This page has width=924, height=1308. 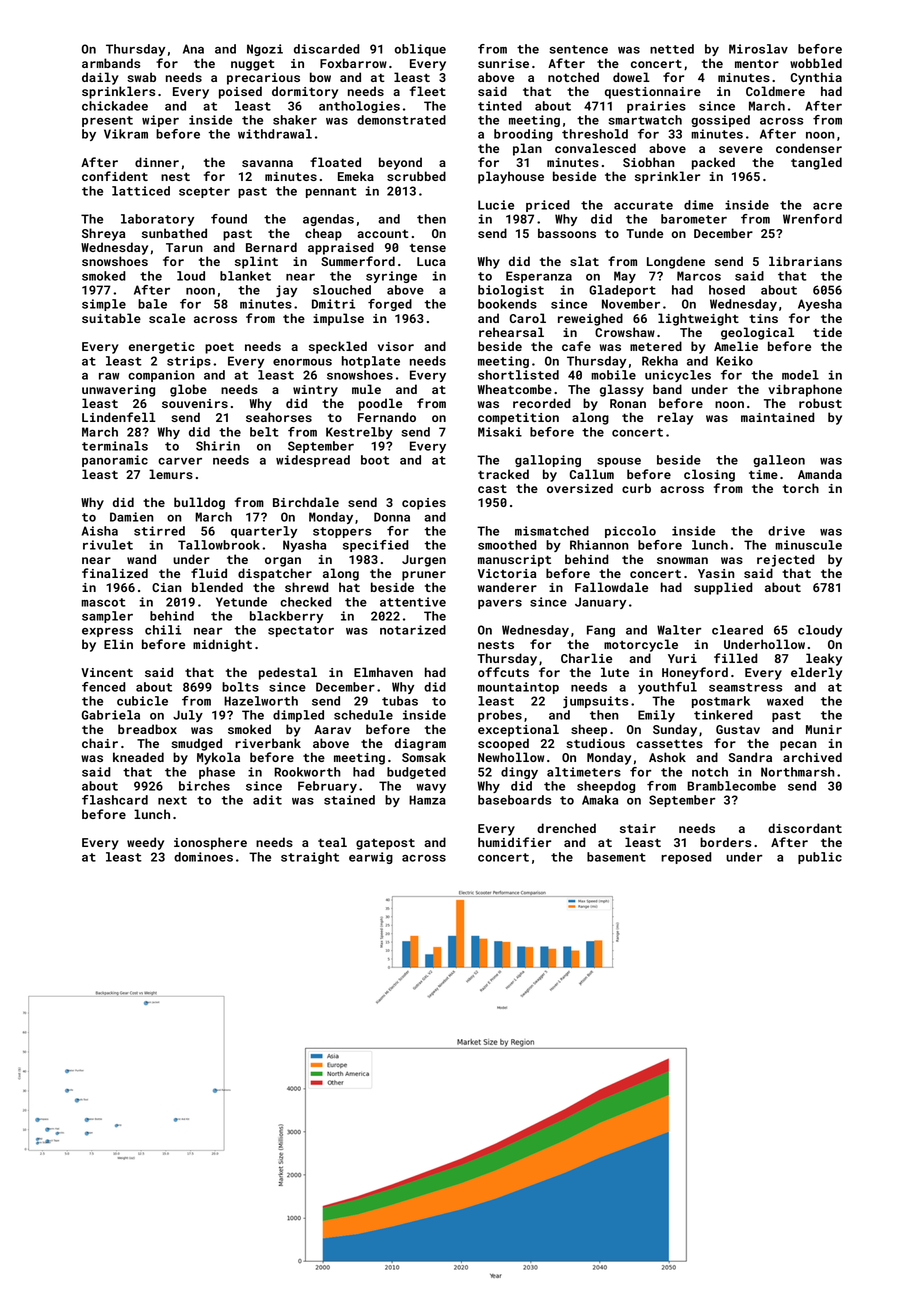 What do you see at coordinates (645, 120) in the page?
I see `smartwatch` at bounding box center [645, 120].
